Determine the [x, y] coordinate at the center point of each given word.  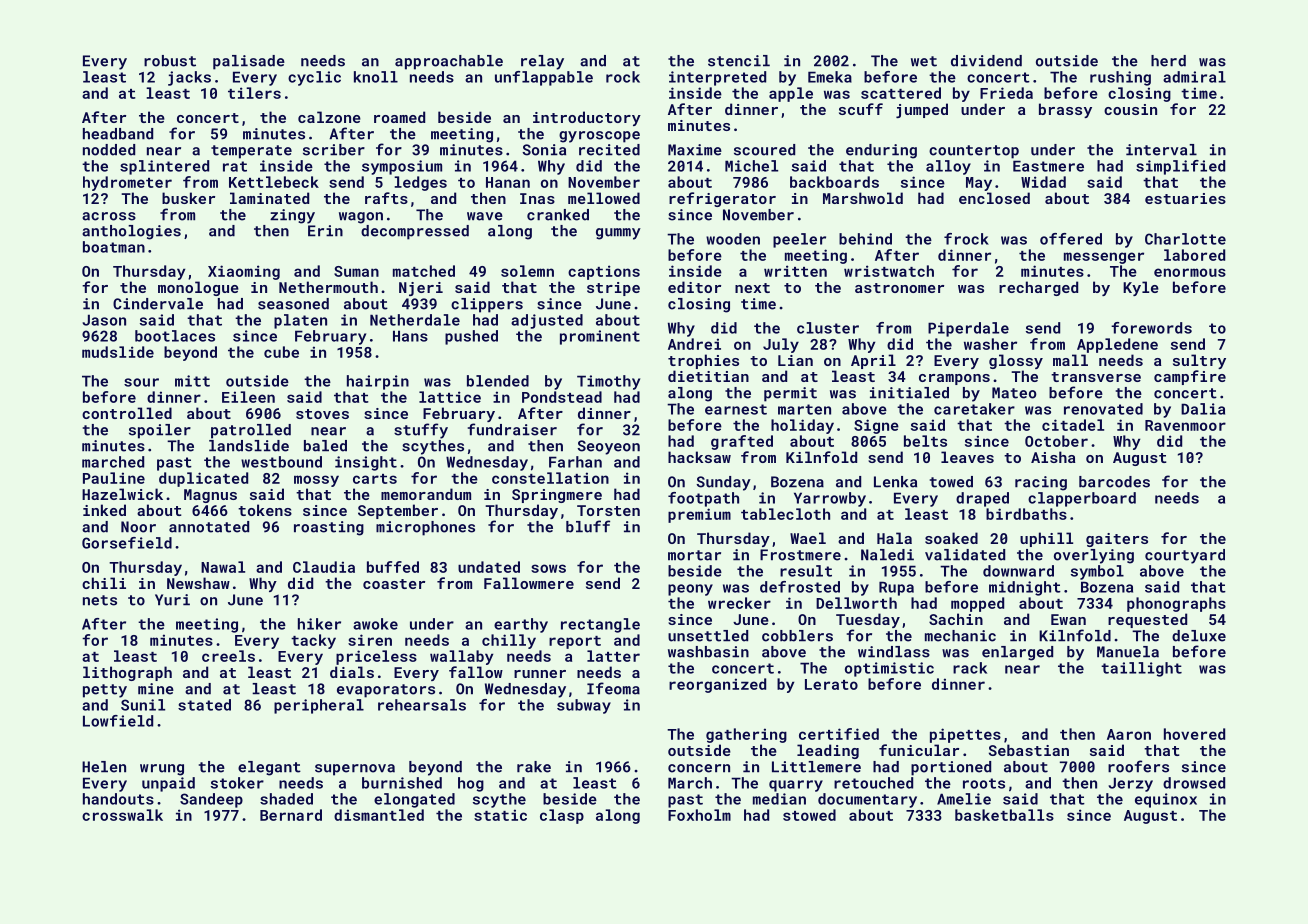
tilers [254, 93]
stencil [739, 61]
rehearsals [422, 705]
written [795, 271]
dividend [986, 61]
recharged [1038, 288]
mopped [977, 604]
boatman [114, 247]
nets [100, 600]
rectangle [600, 625]
